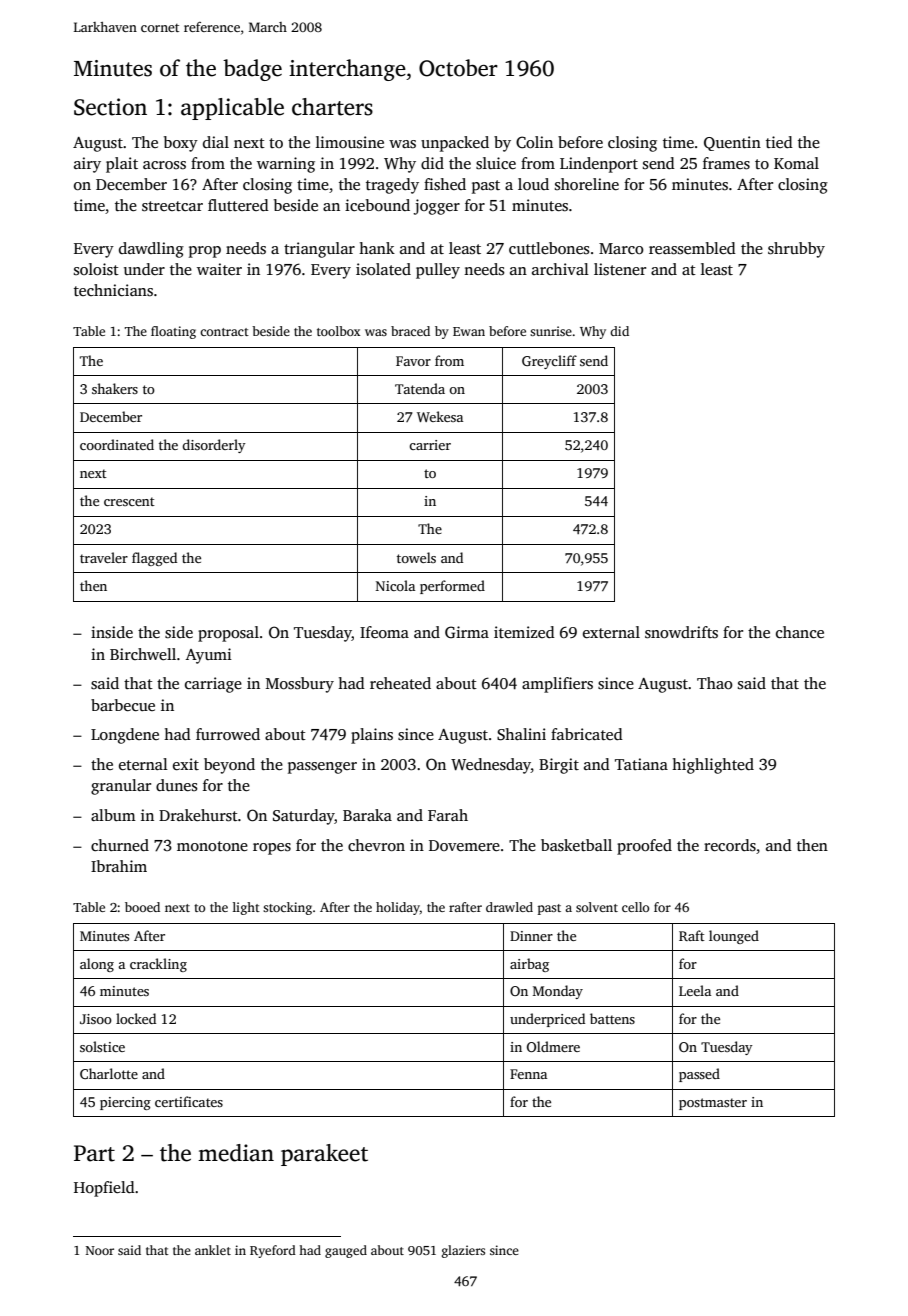  What do you see at coordinates (452, 587) in the screenshot?
I see `performed` at bounding box center [452, 587].
